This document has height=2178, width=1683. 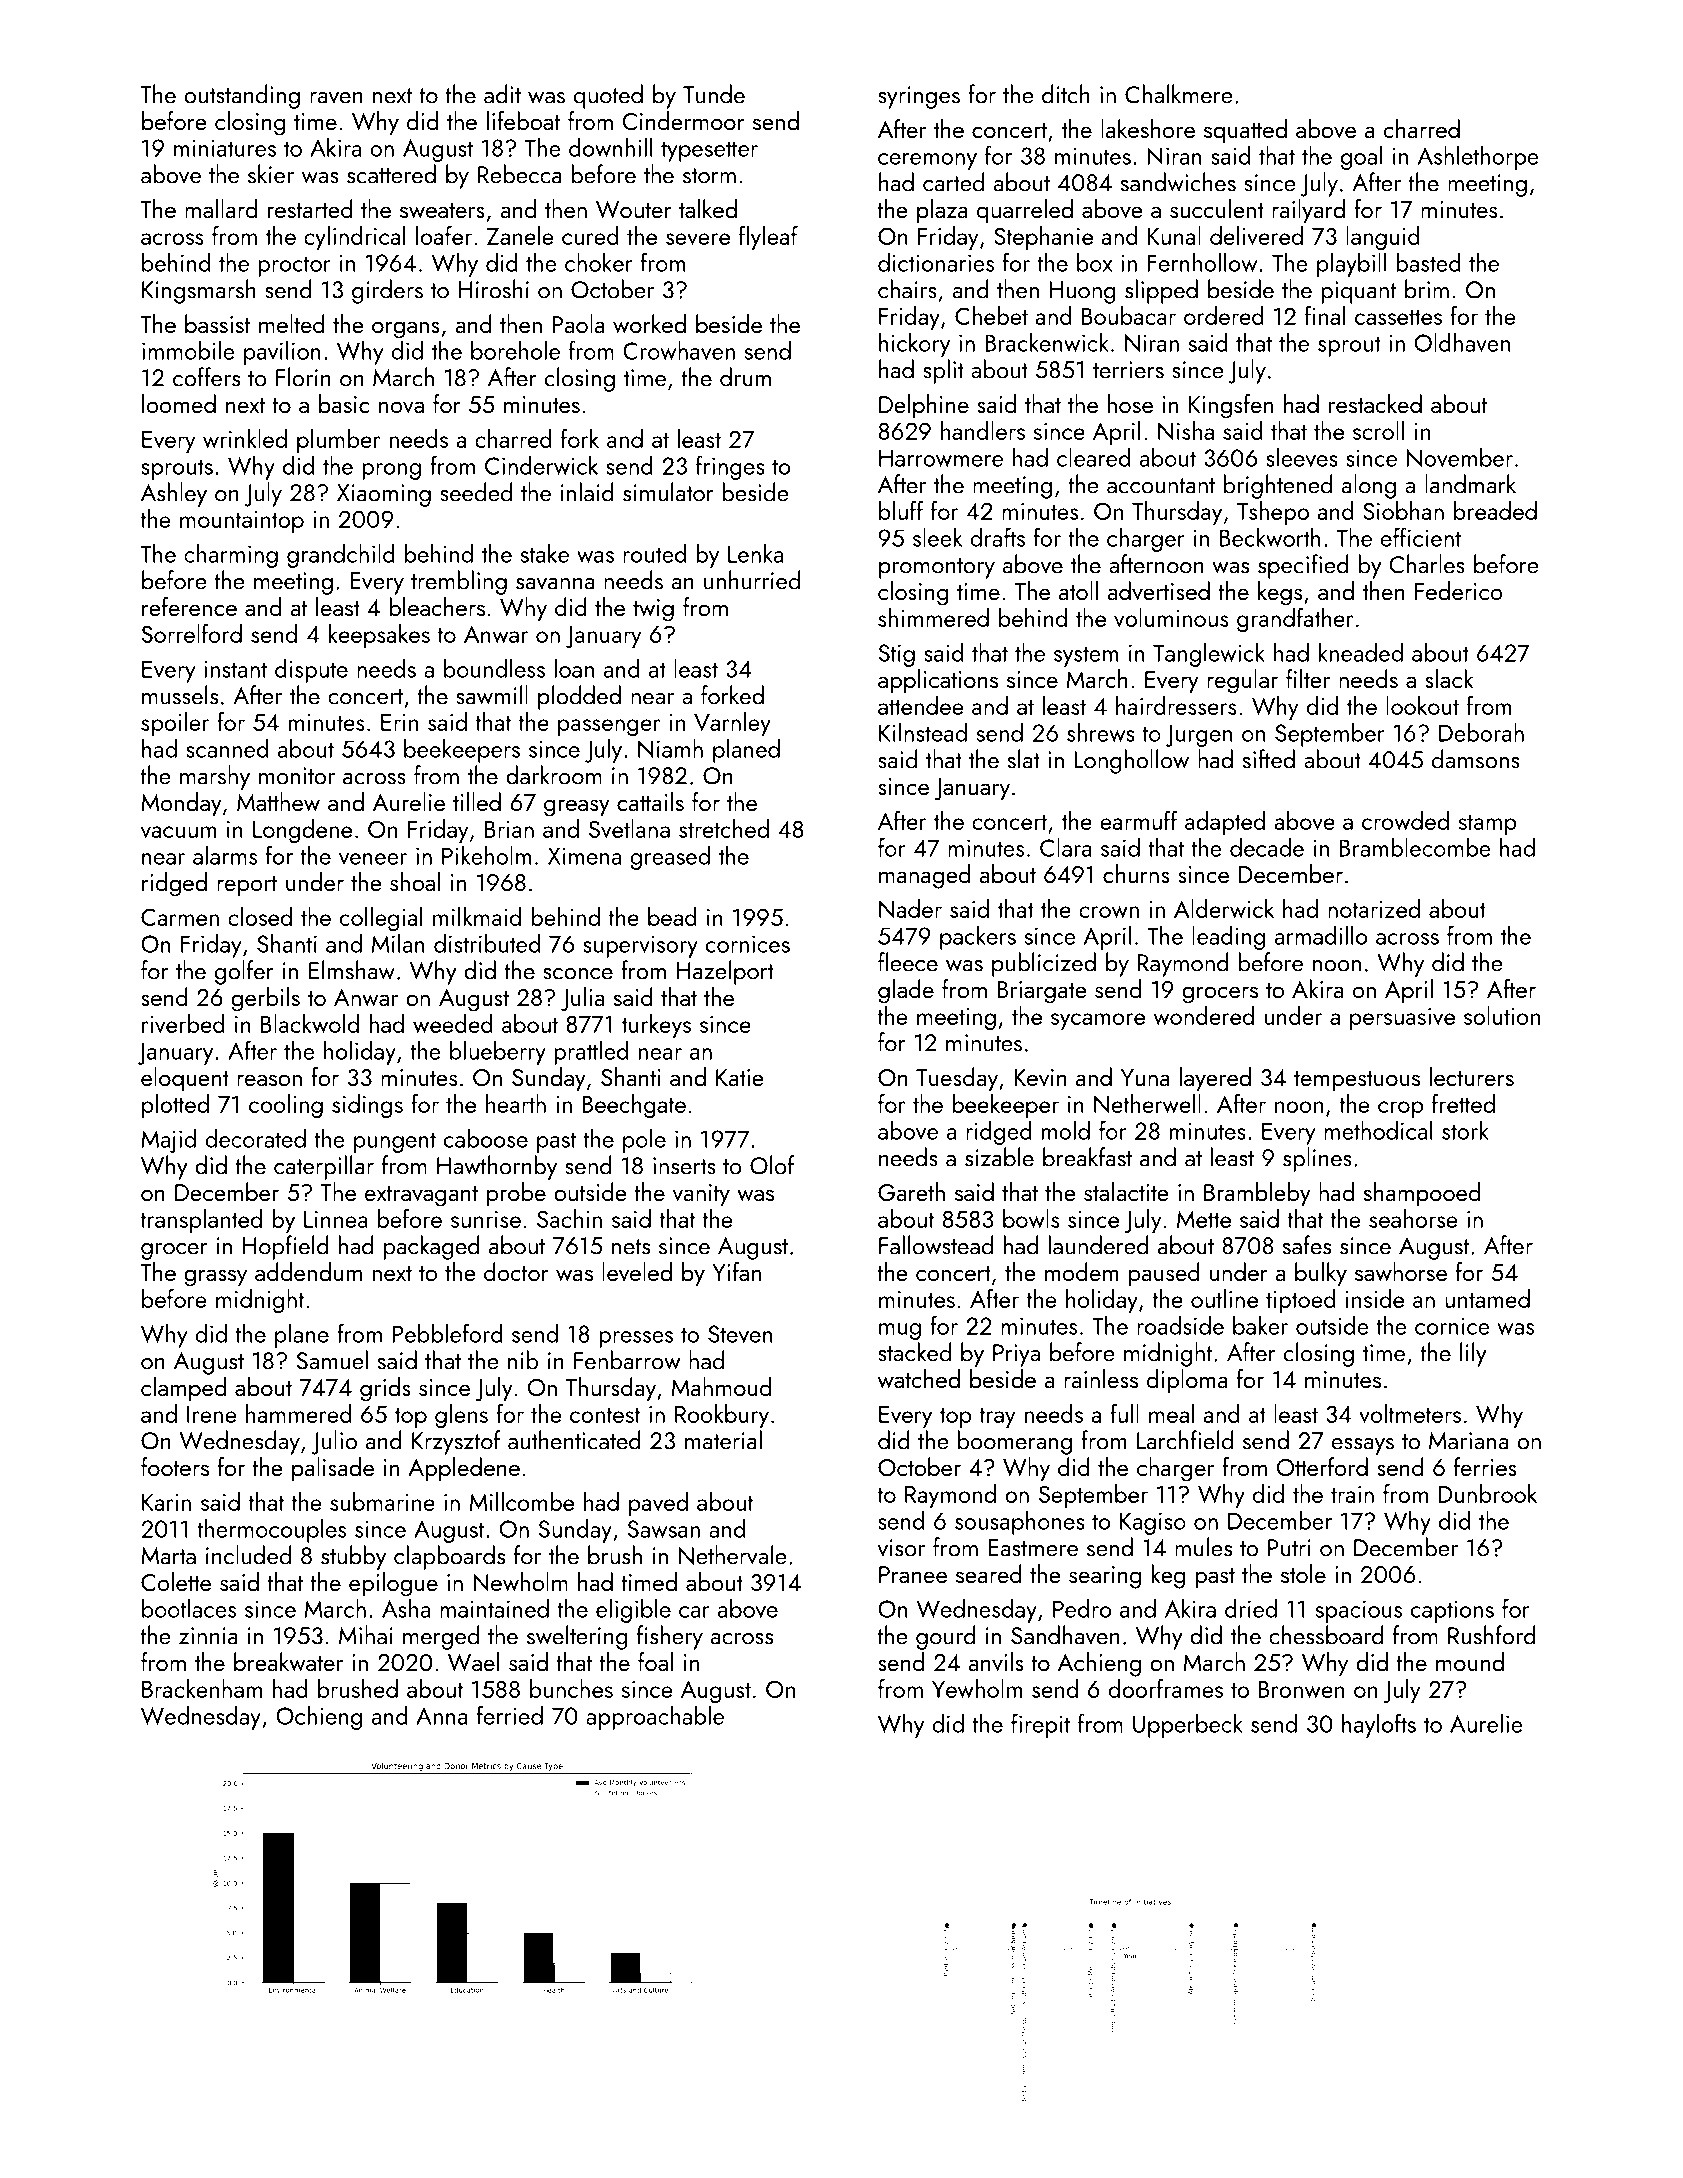 What do you see at coordinates (1383, 238) in the document?
I see `languid` at bounding box center [1383, 238].
